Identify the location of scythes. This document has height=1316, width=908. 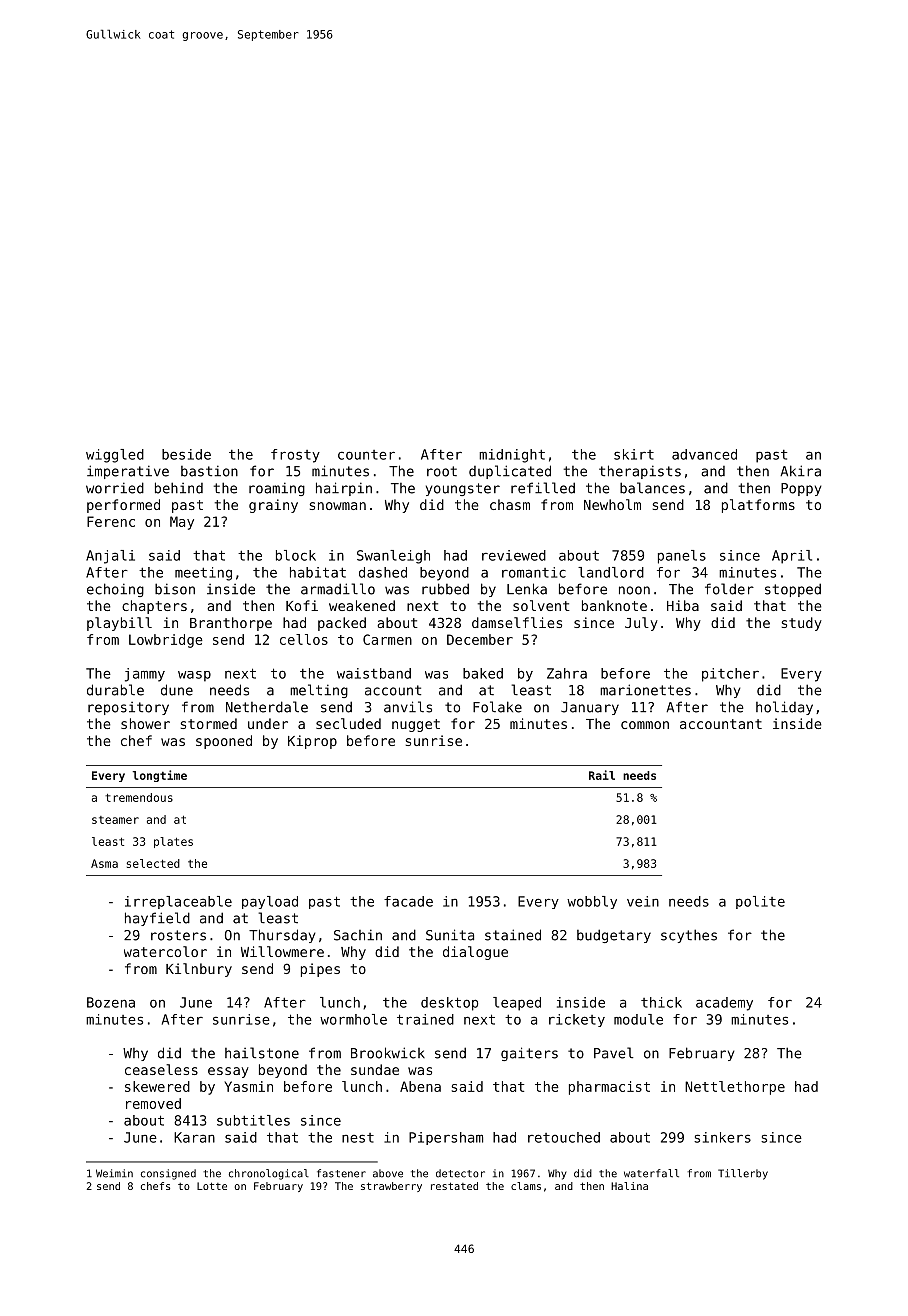
(689, 936).
